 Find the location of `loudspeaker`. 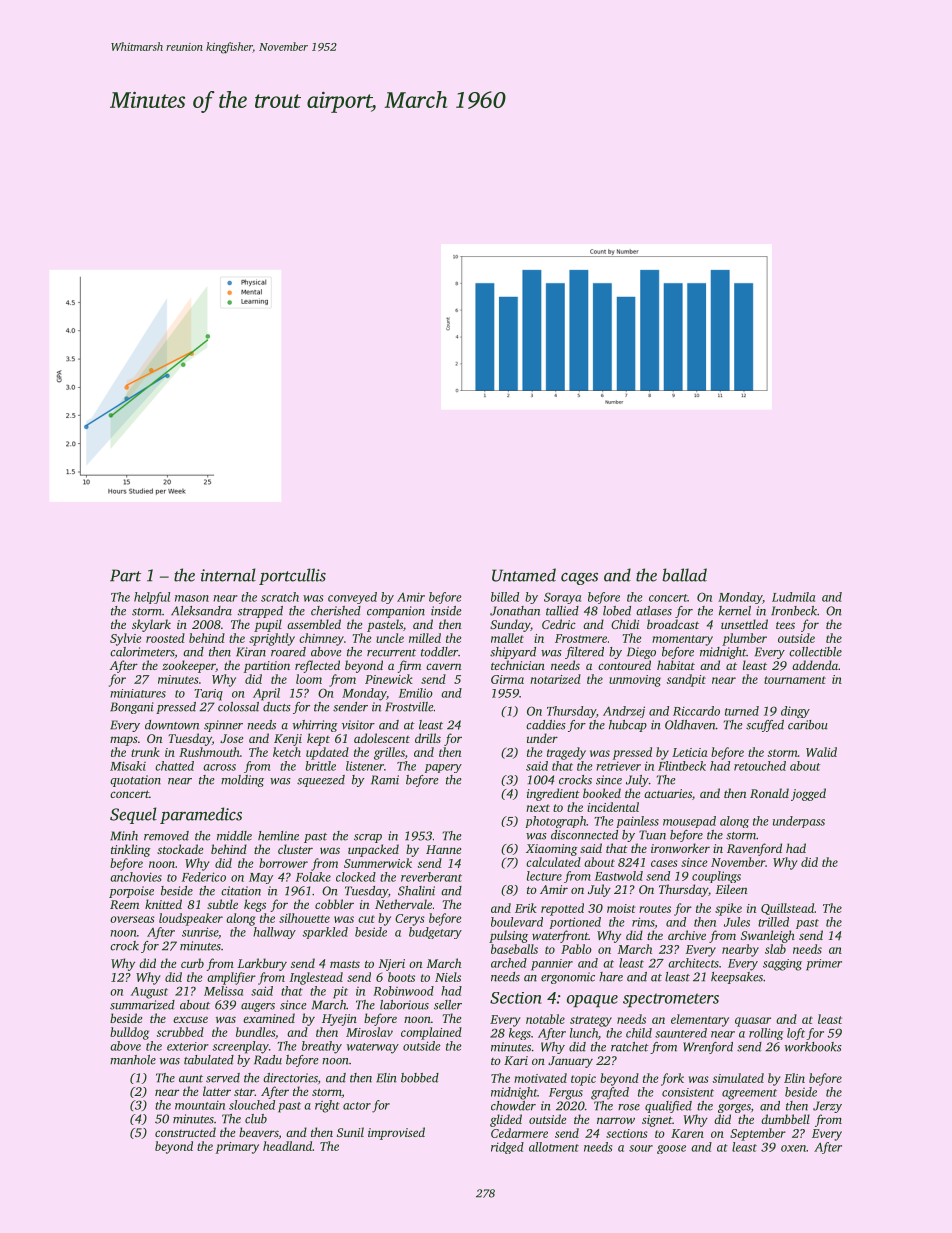

loudspeaker is located at coordinates (191, 919).
